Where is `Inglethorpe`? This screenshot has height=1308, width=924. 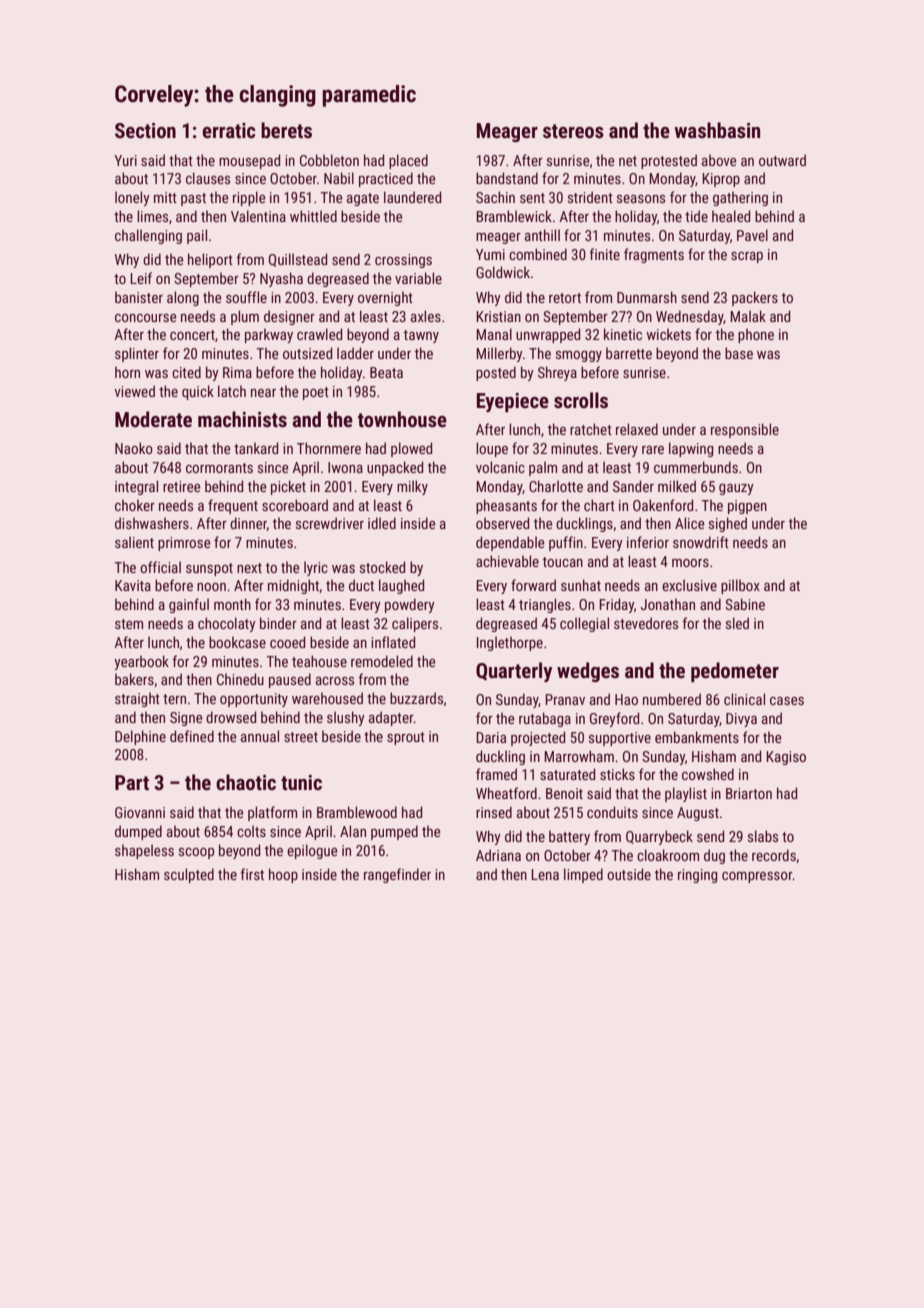
Inglethorpe is located at coordinates (510, 643).
